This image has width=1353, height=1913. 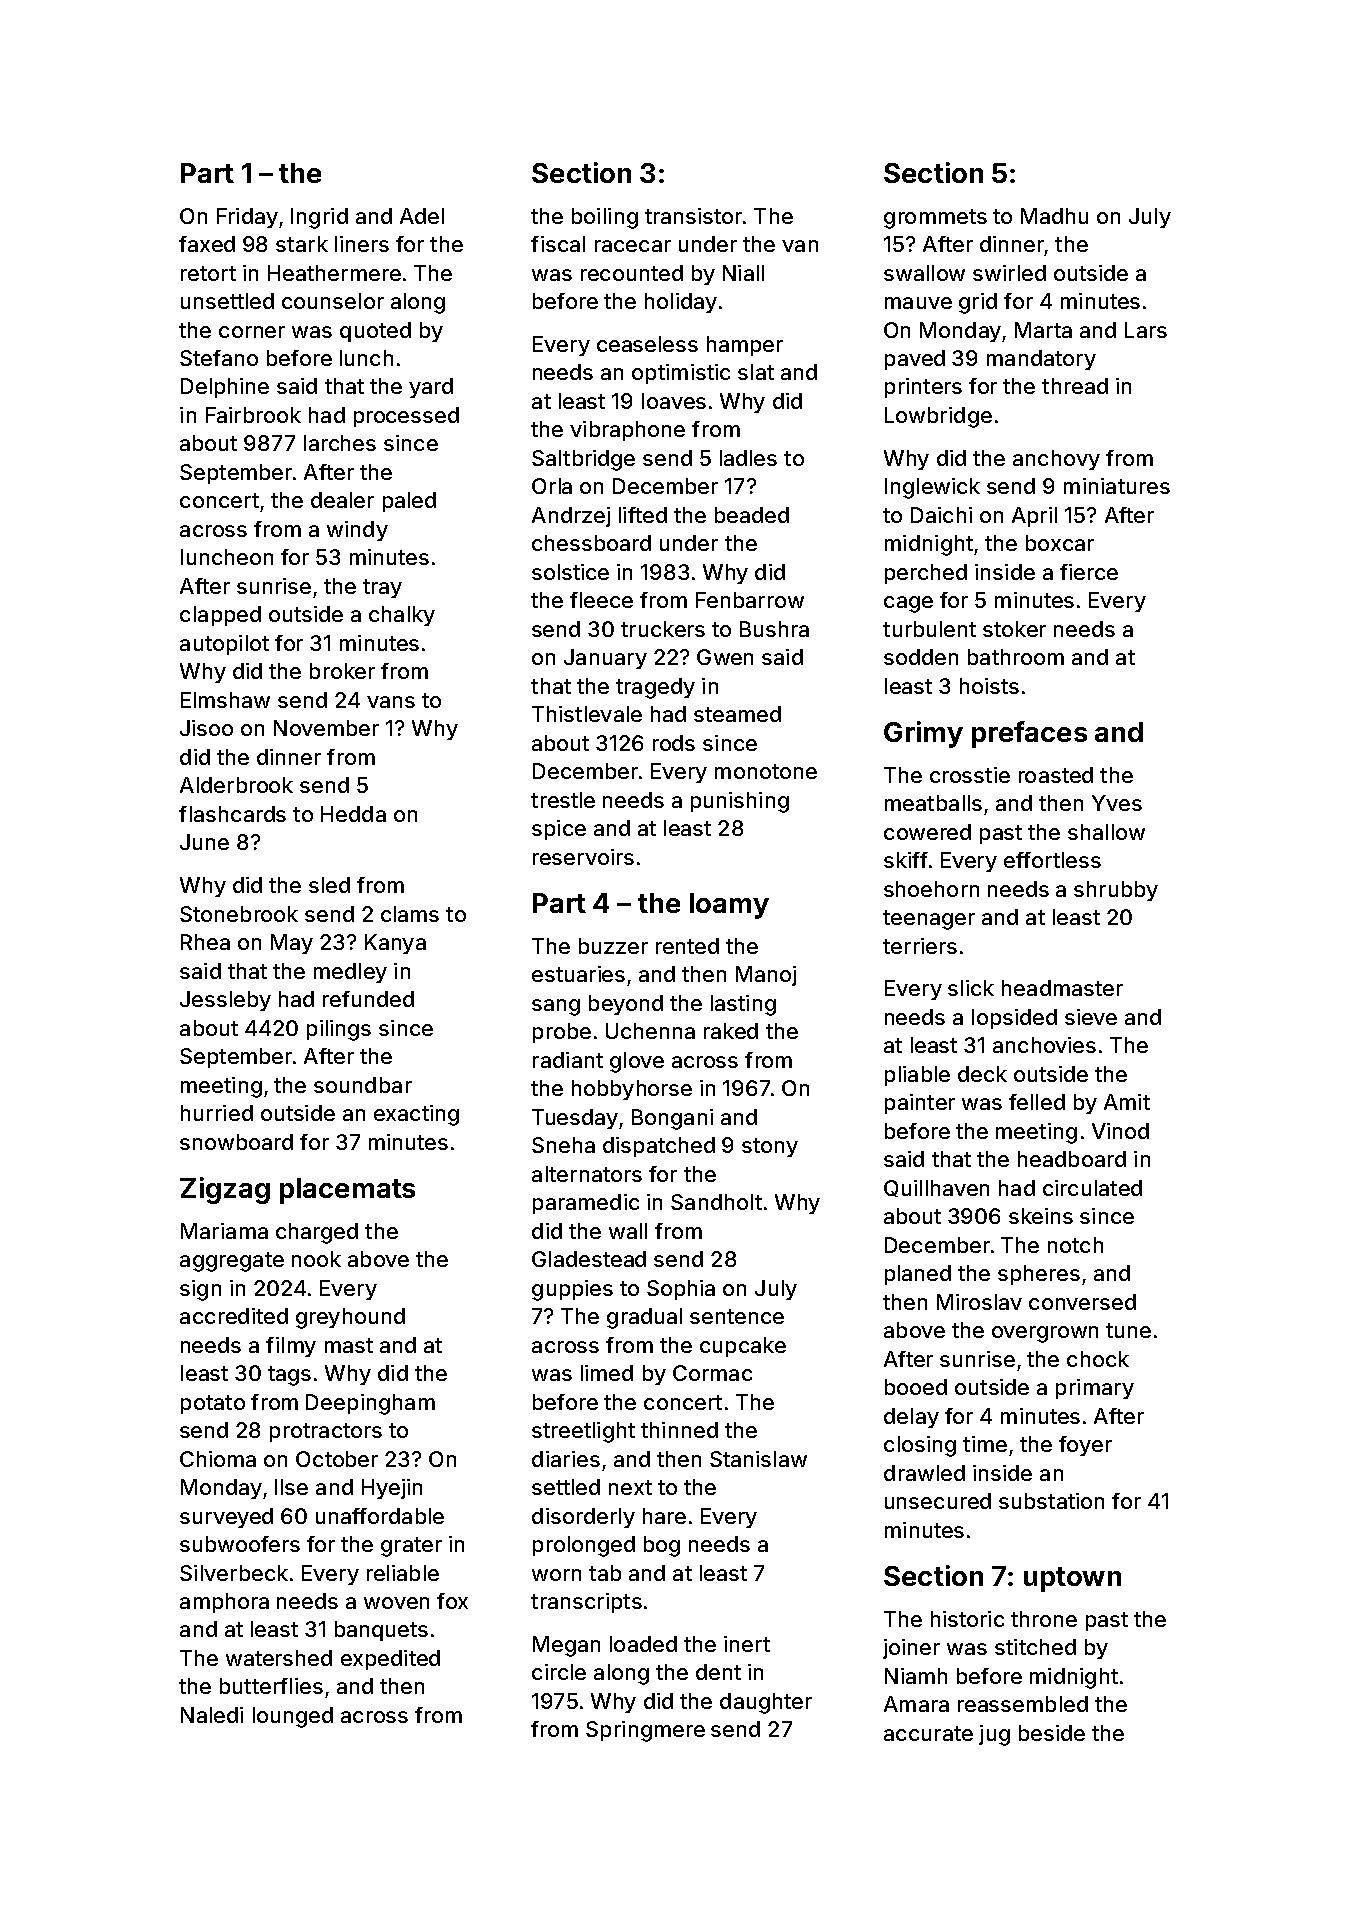 I want to click on Uchenna, so click(x=650, y=1031).
